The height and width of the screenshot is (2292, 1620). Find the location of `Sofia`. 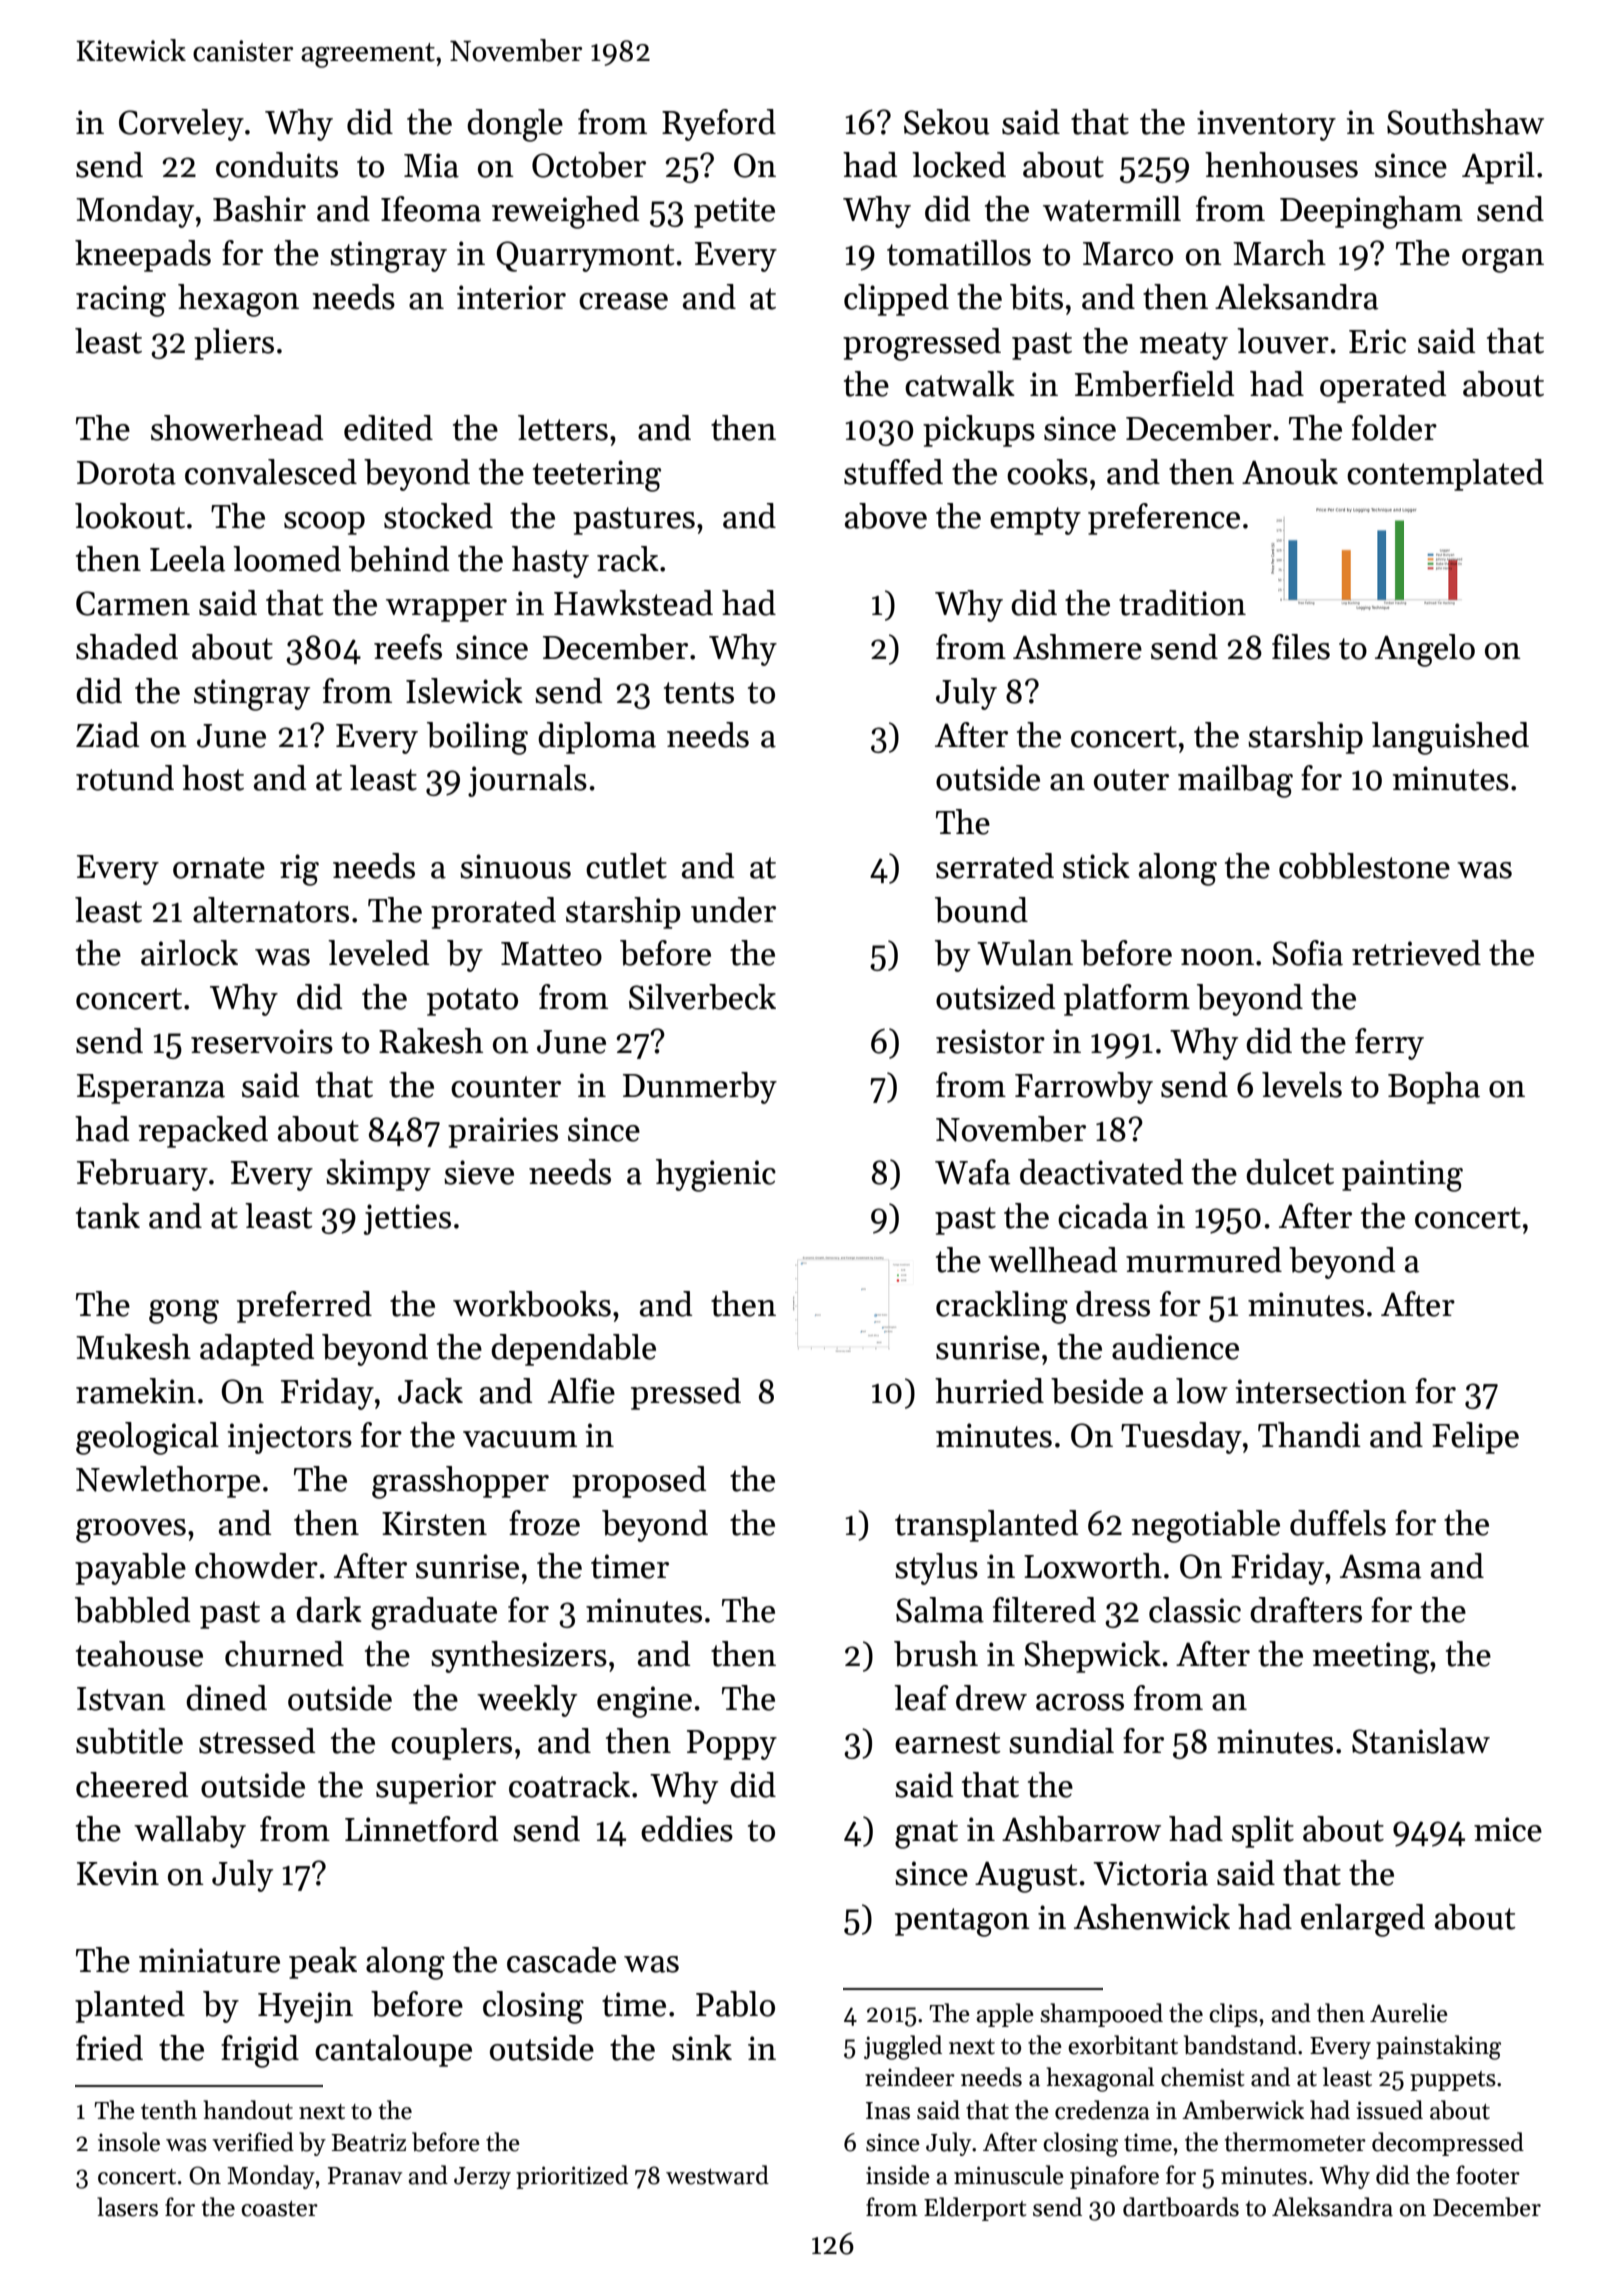

Sofia is located at coordinates (1307, 953).
